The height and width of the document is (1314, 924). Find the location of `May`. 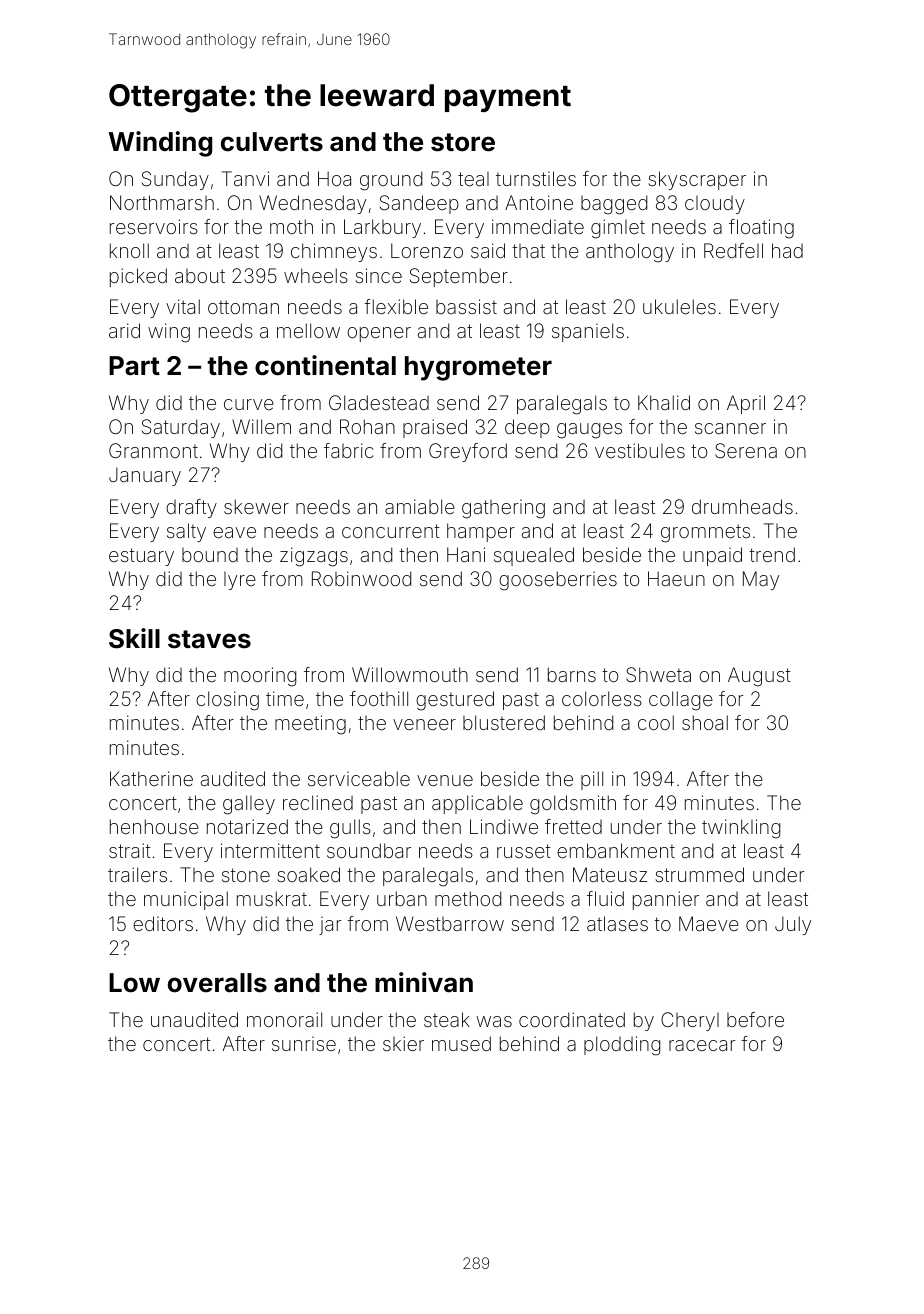

May is located at coordinates (761, 580).
